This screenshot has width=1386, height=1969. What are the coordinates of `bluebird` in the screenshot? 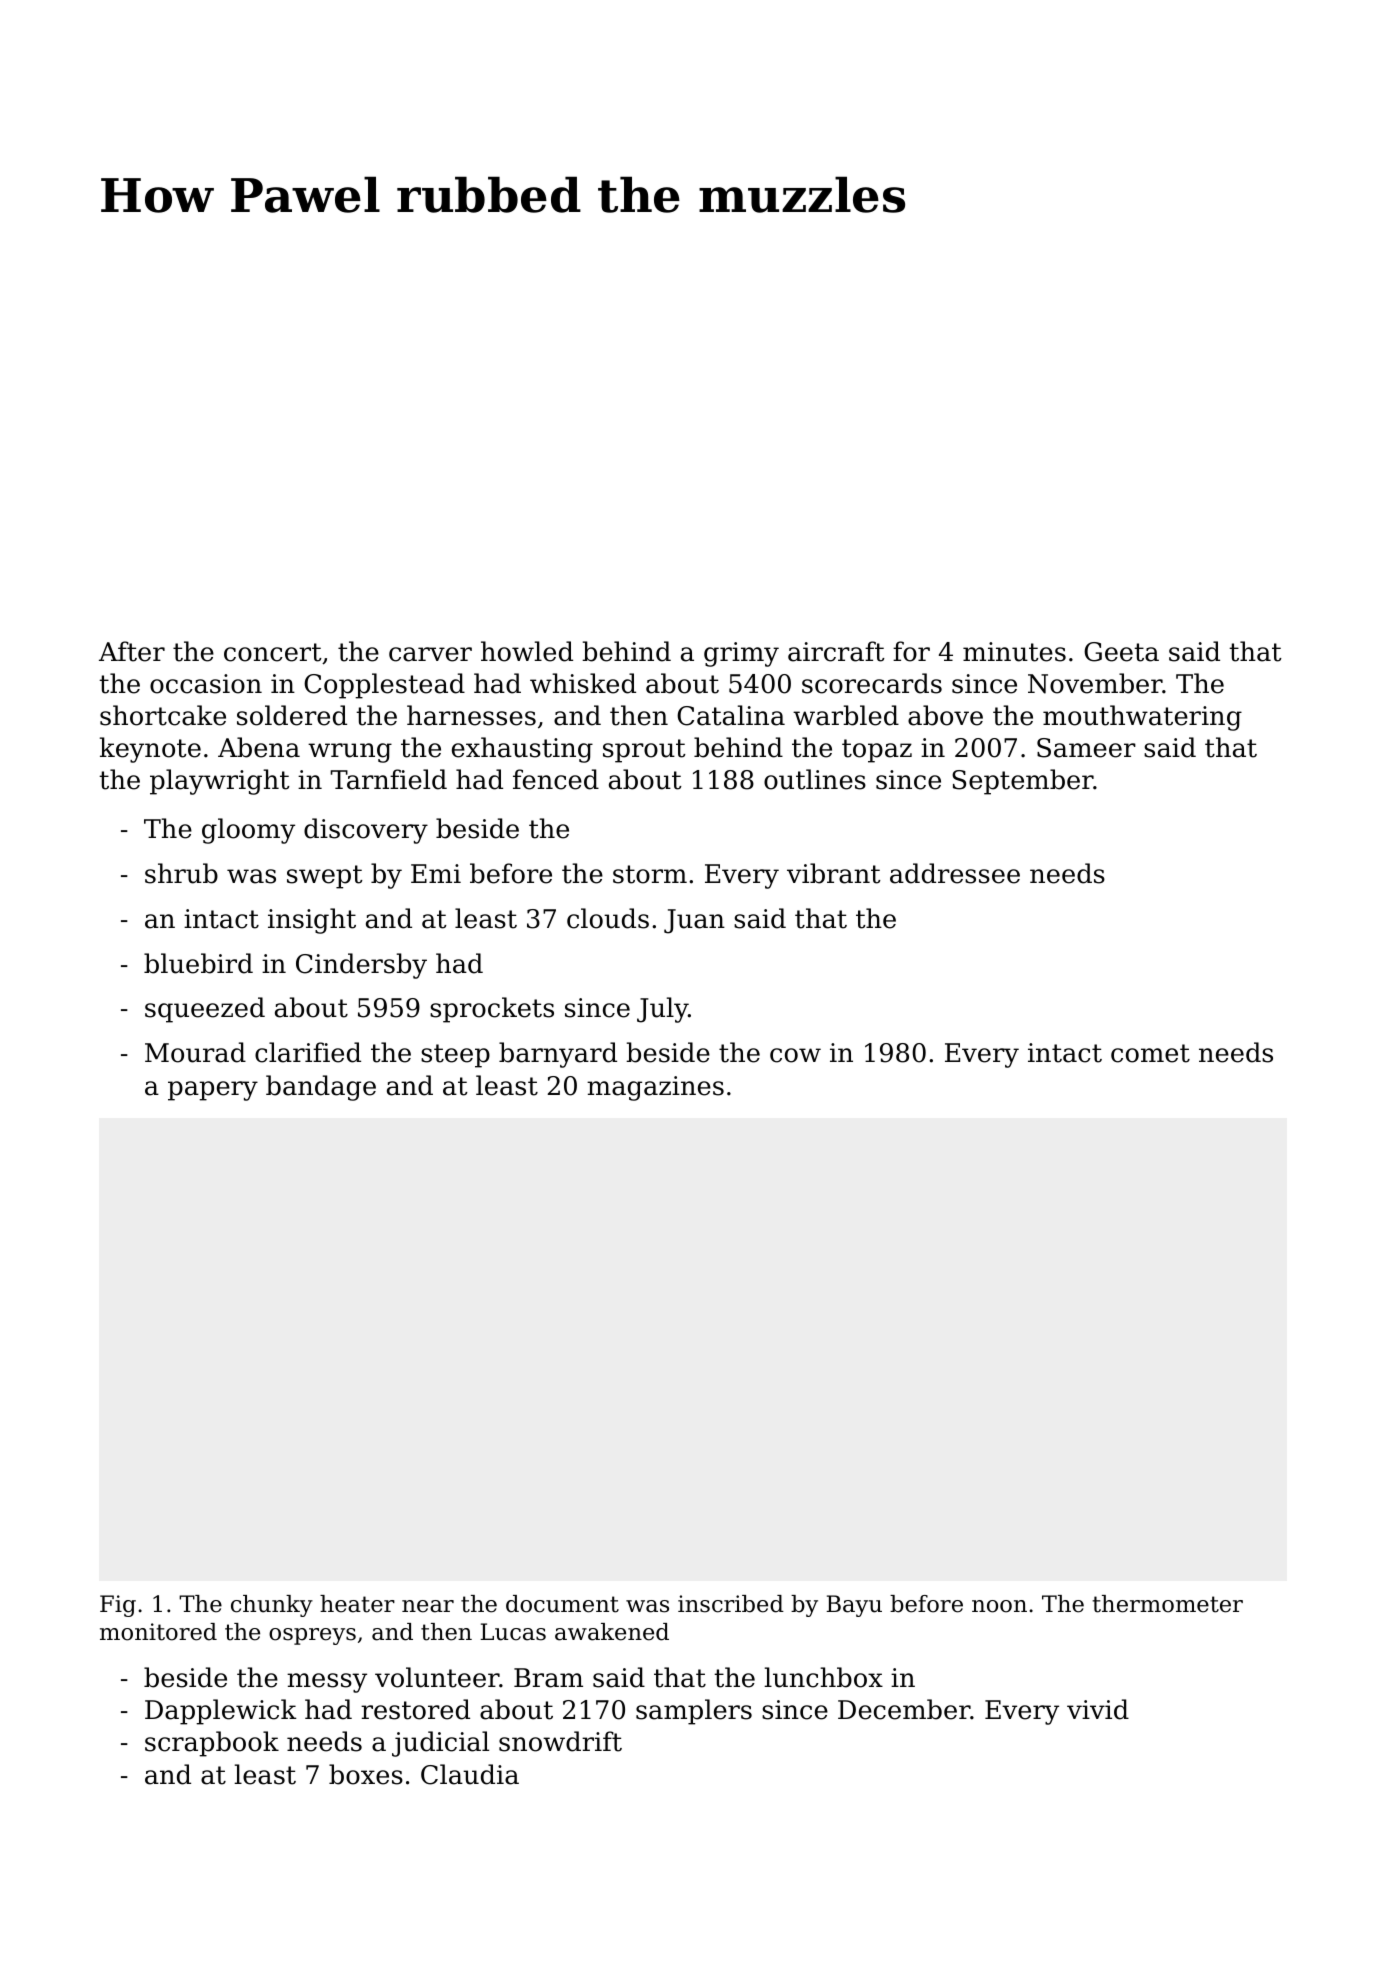 It's located at (198, 963).
